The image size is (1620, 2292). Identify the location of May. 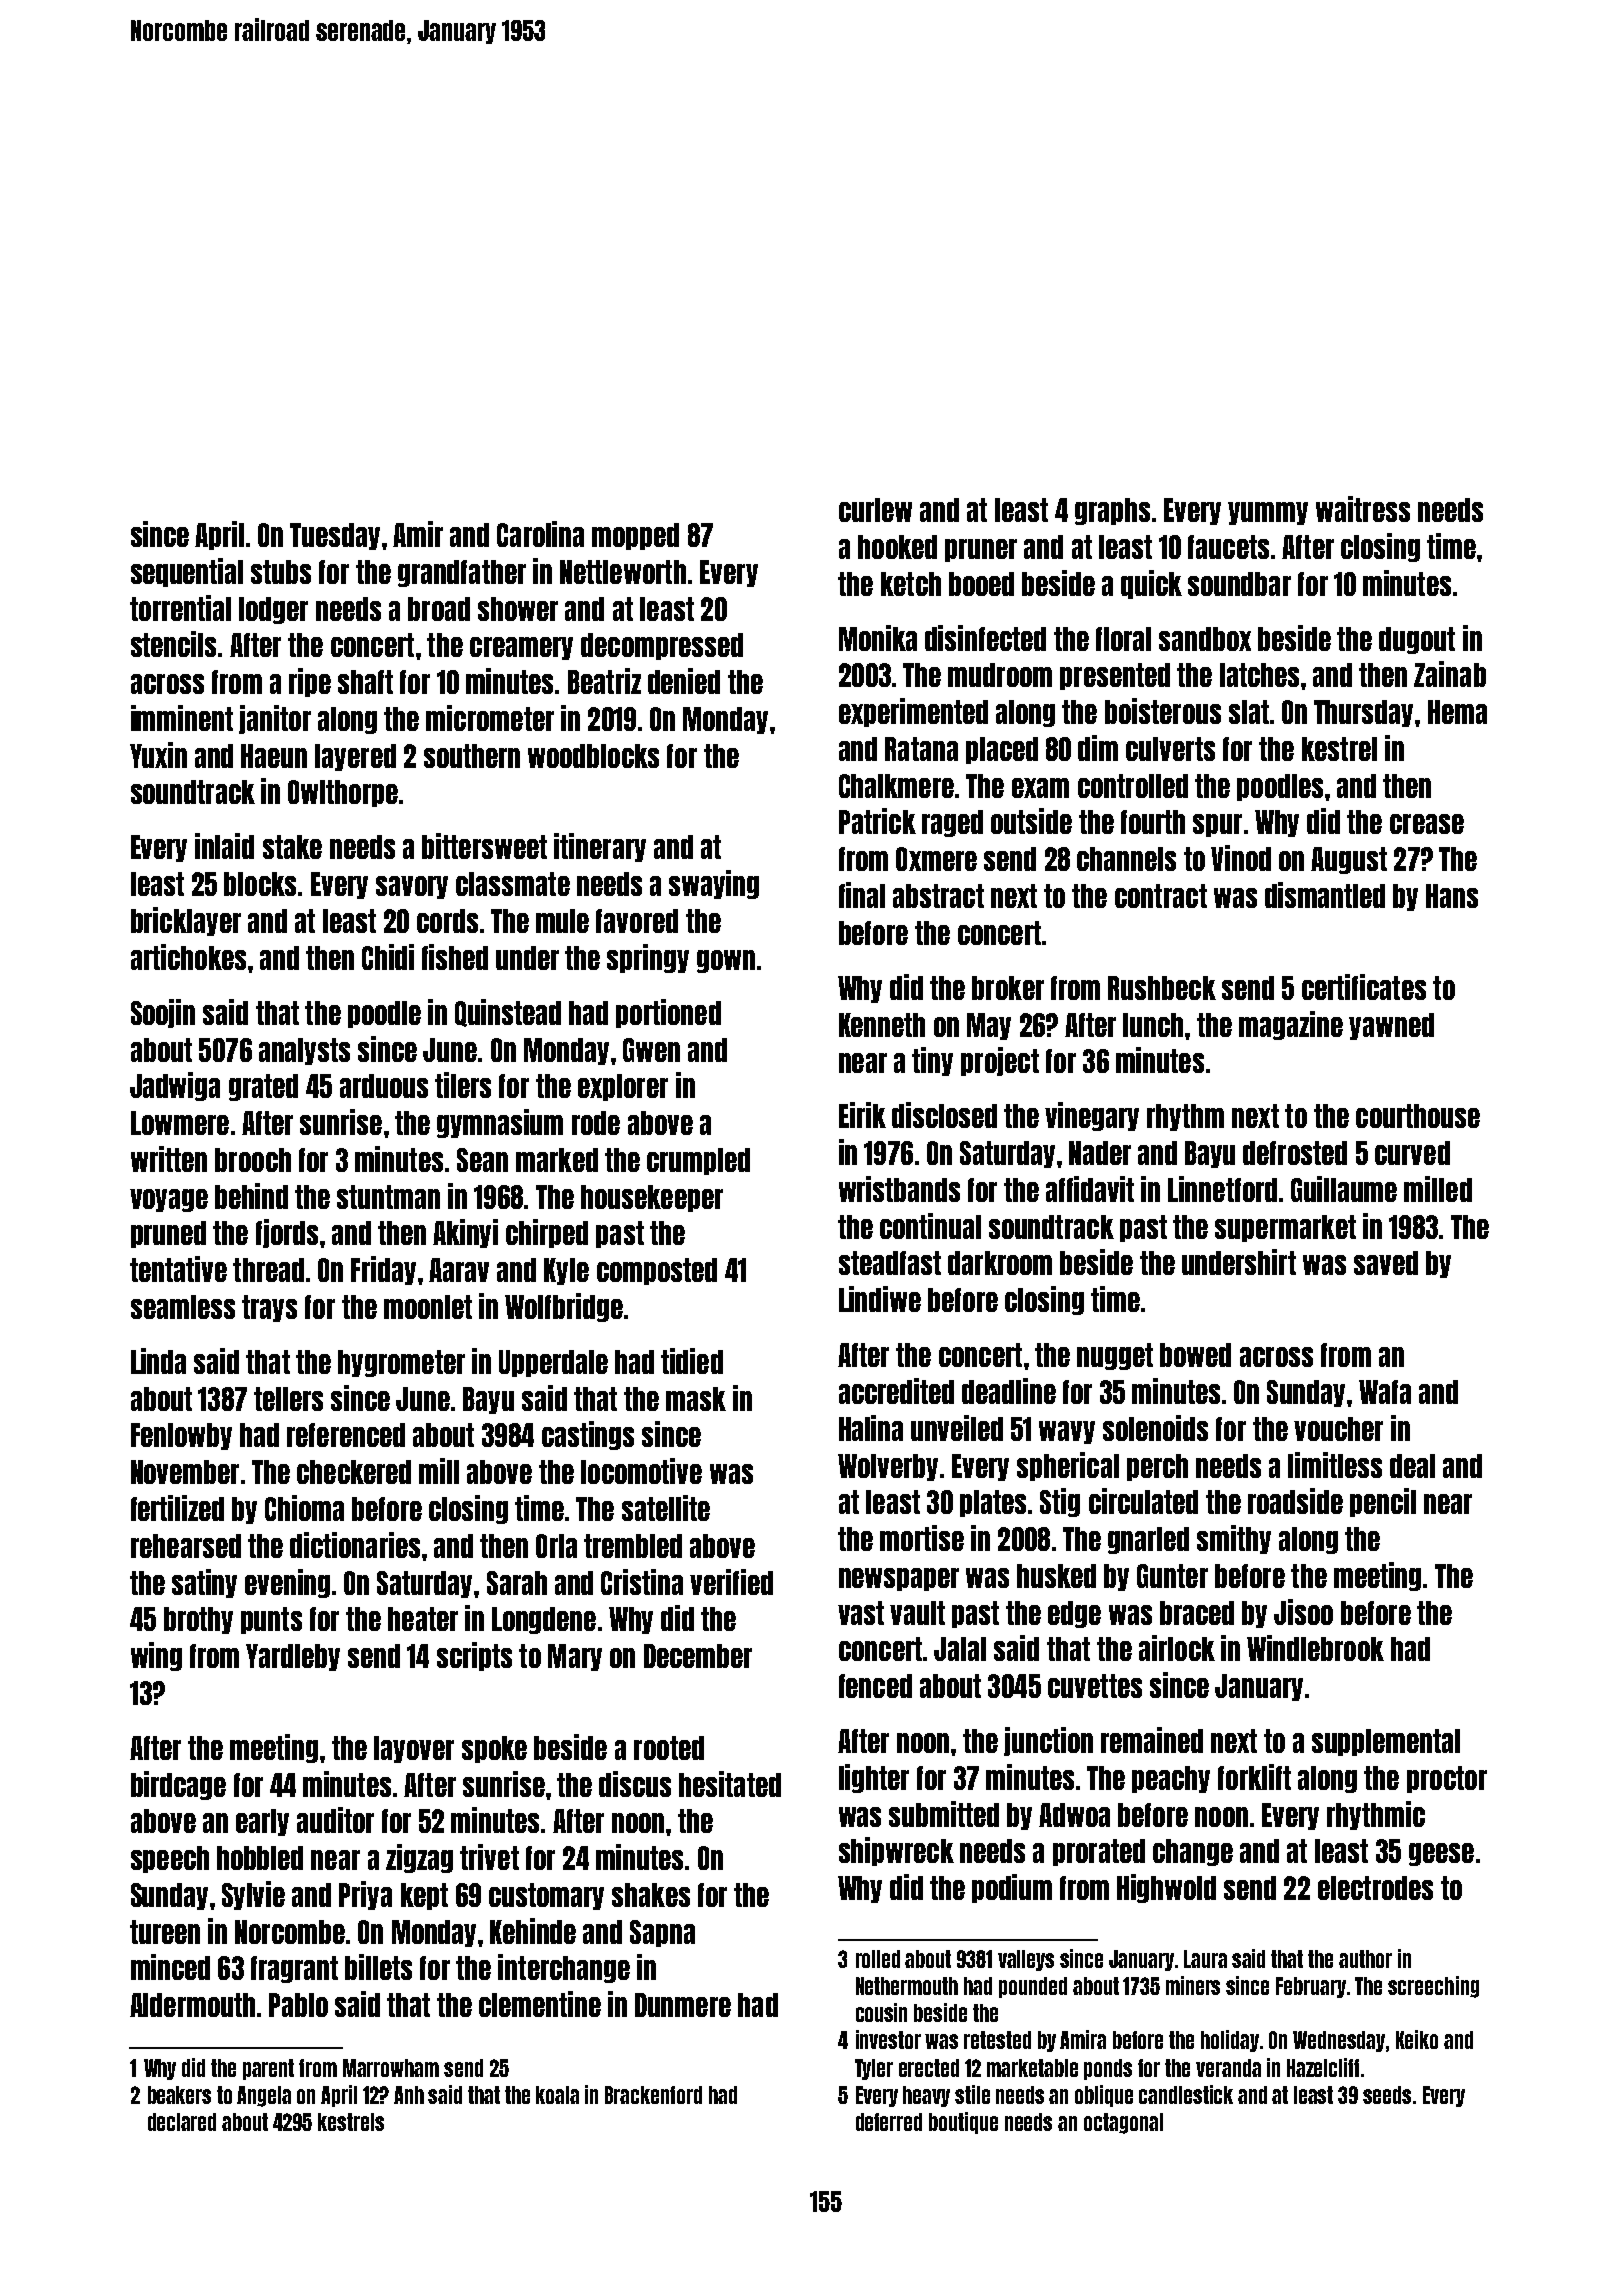
(989, 1026).
